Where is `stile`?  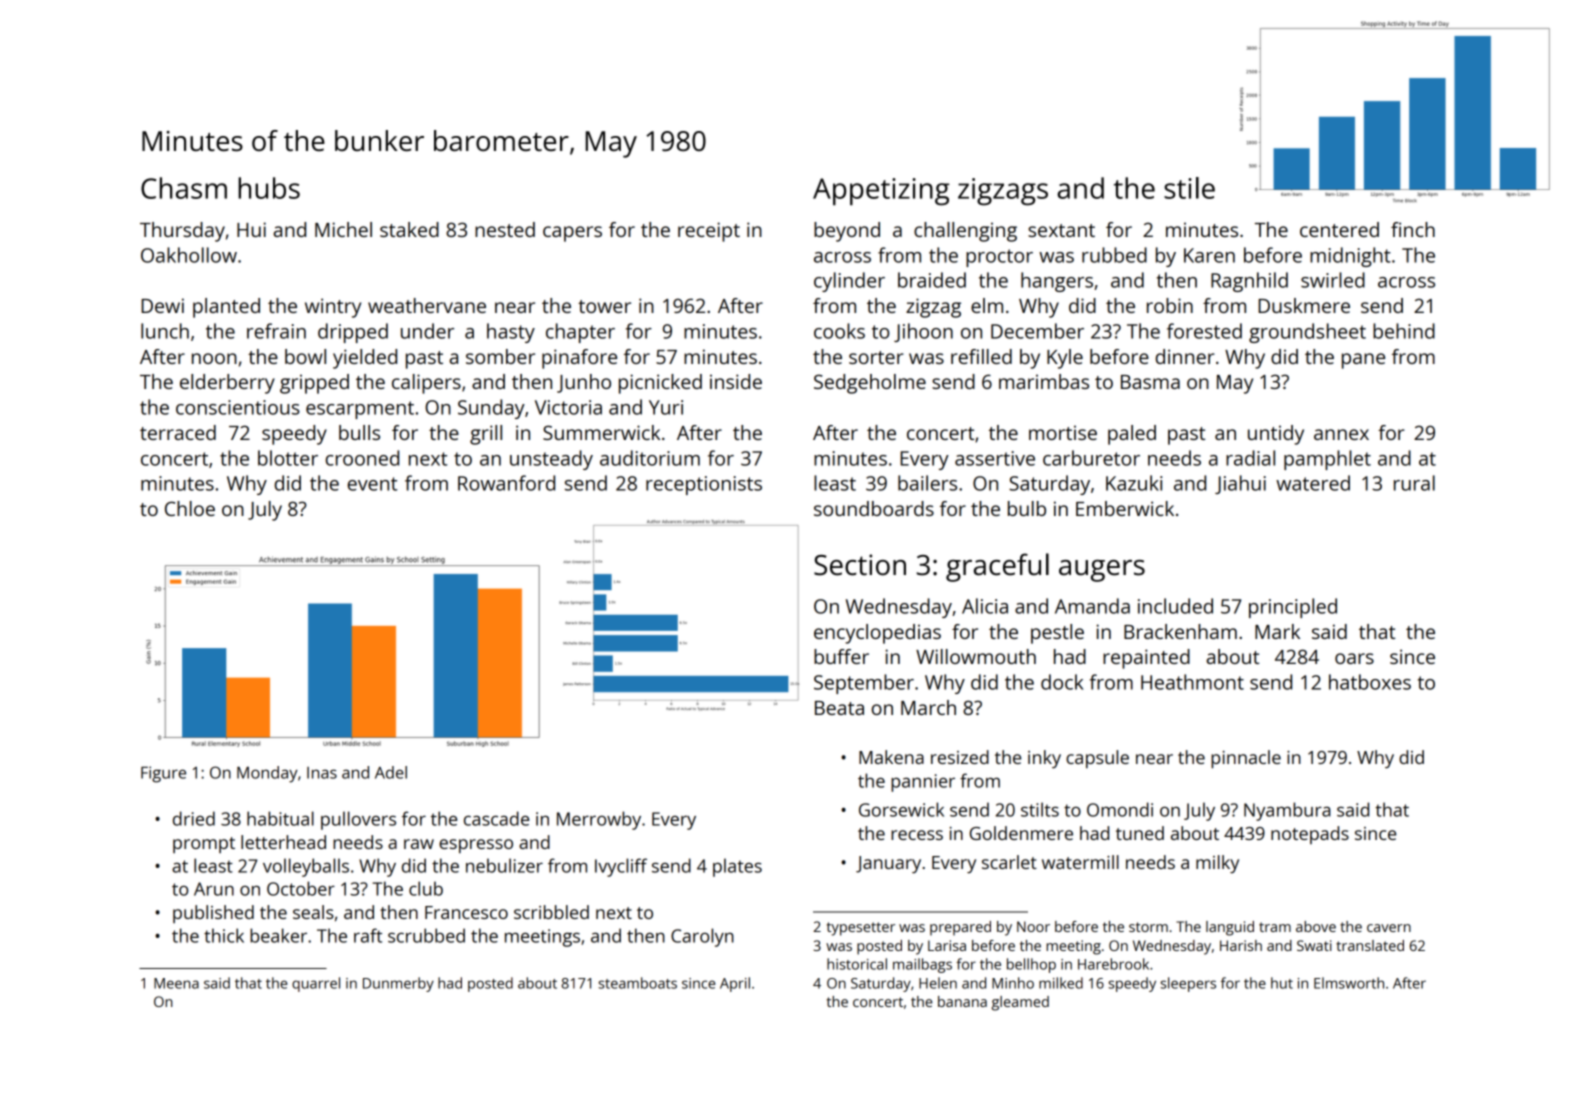
stile is located at coordinates (1189, 188).
